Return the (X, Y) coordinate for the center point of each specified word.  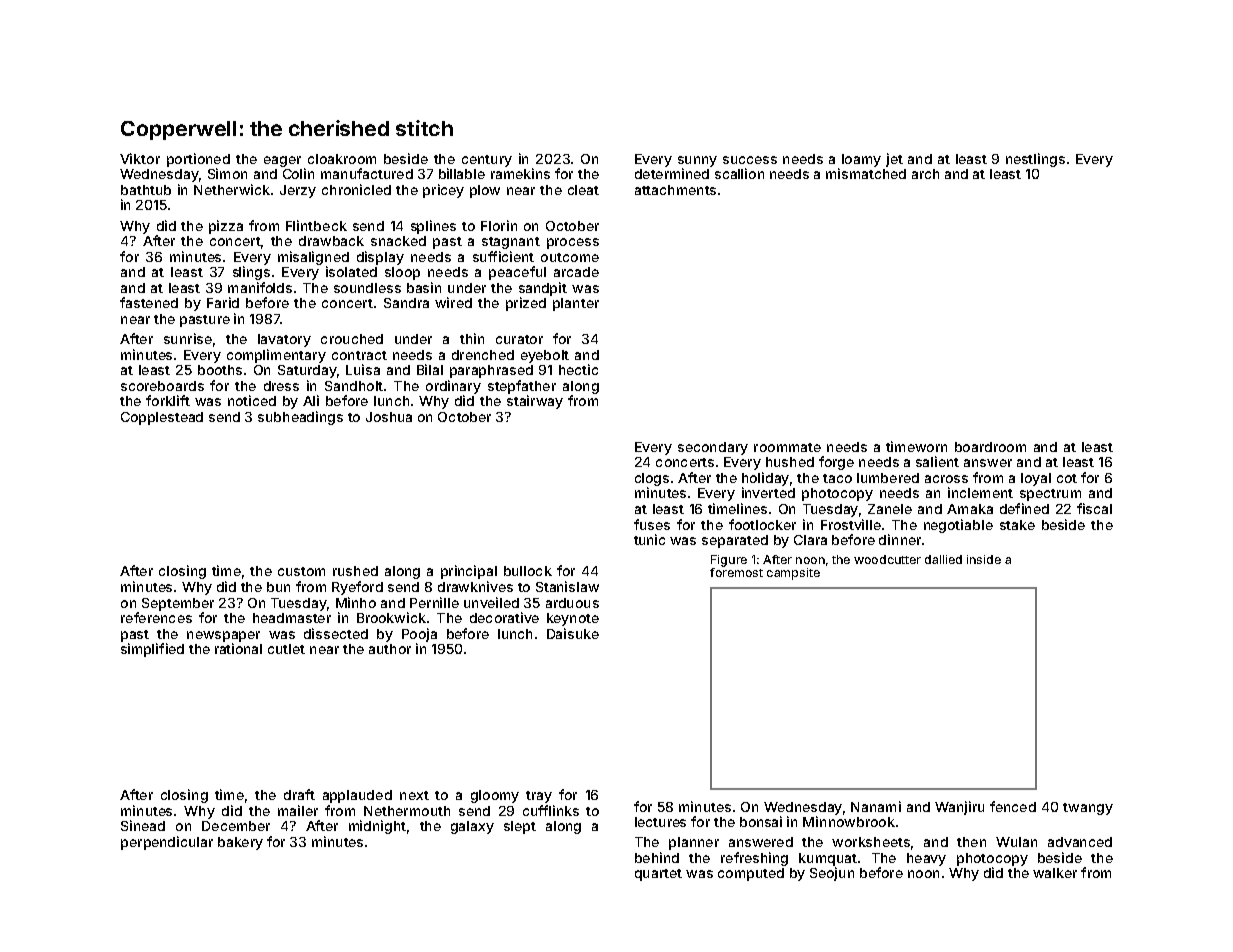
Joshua (389, 417)
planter (576, 304)
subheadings (300, 418)
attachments (675, 190)
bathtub (146, 190)
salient (937, 461)
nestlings (1035, 160)
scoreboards (162, 386)
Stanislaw (567, 586)
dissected (336, 633)
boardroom (990, 447)
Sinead (143, 825)
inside (984, 559)
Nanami (876, 806)
